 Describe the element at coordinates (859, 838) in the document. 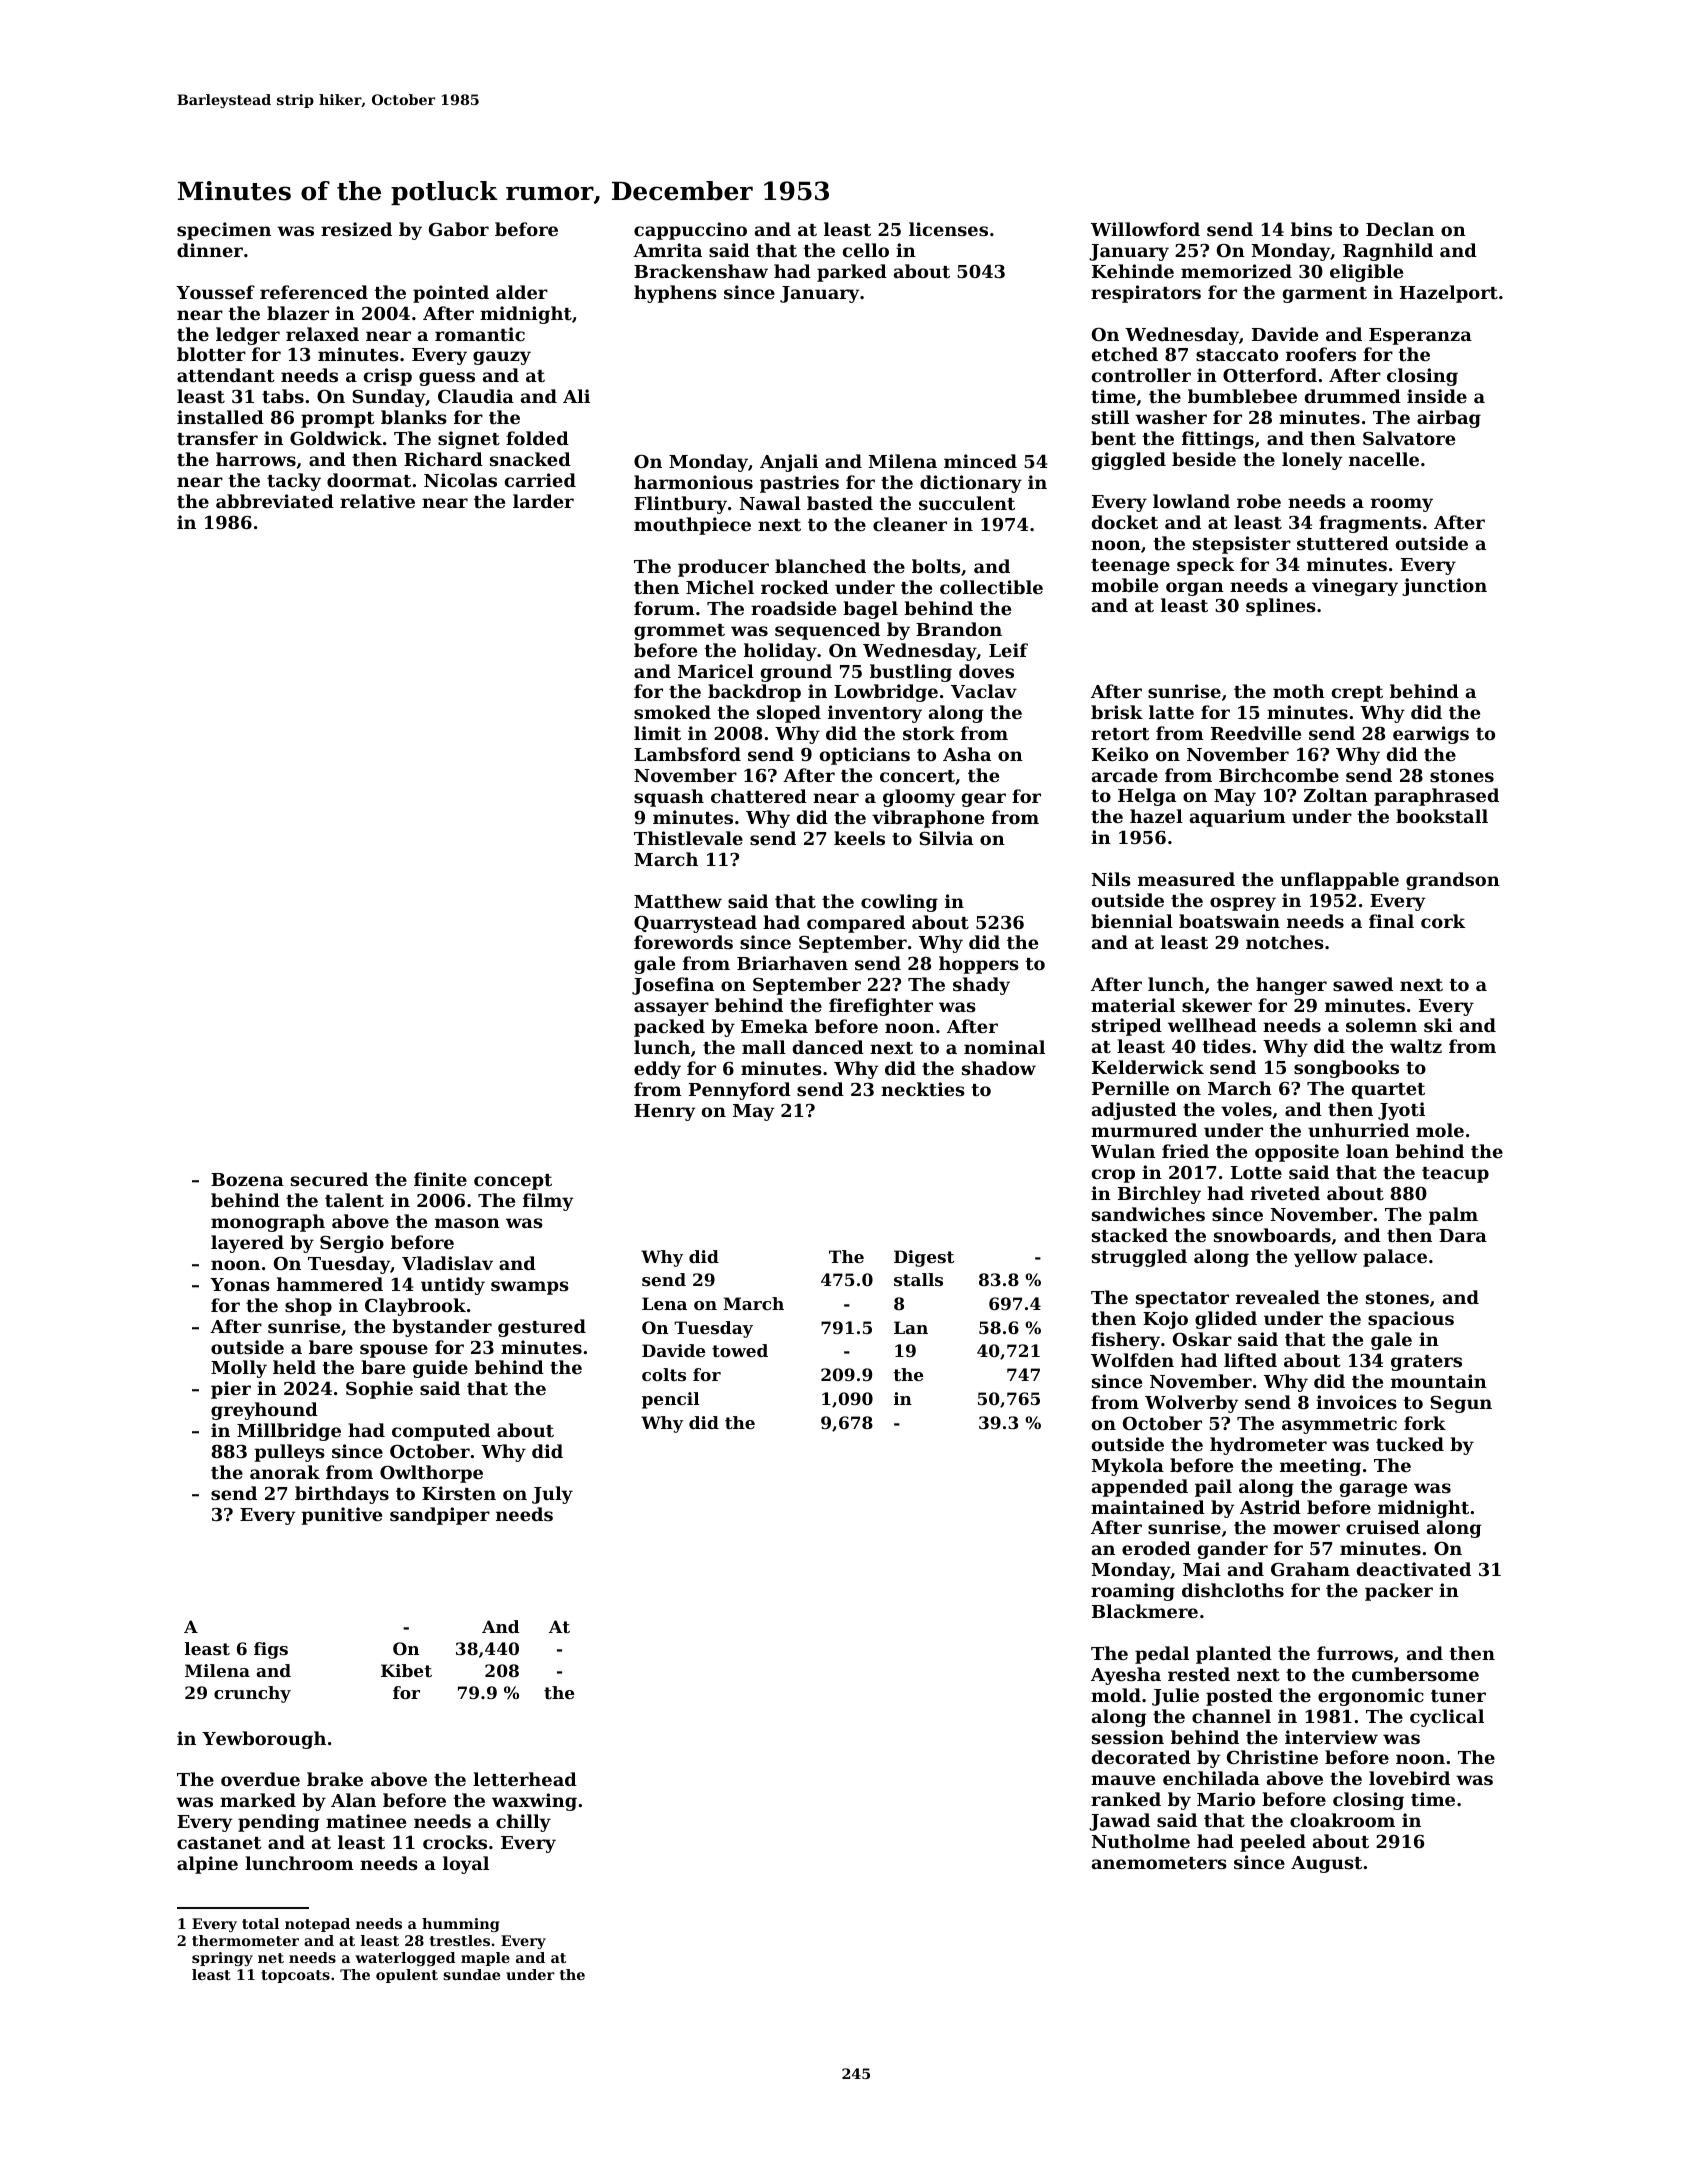

I see `keels` at that location.
